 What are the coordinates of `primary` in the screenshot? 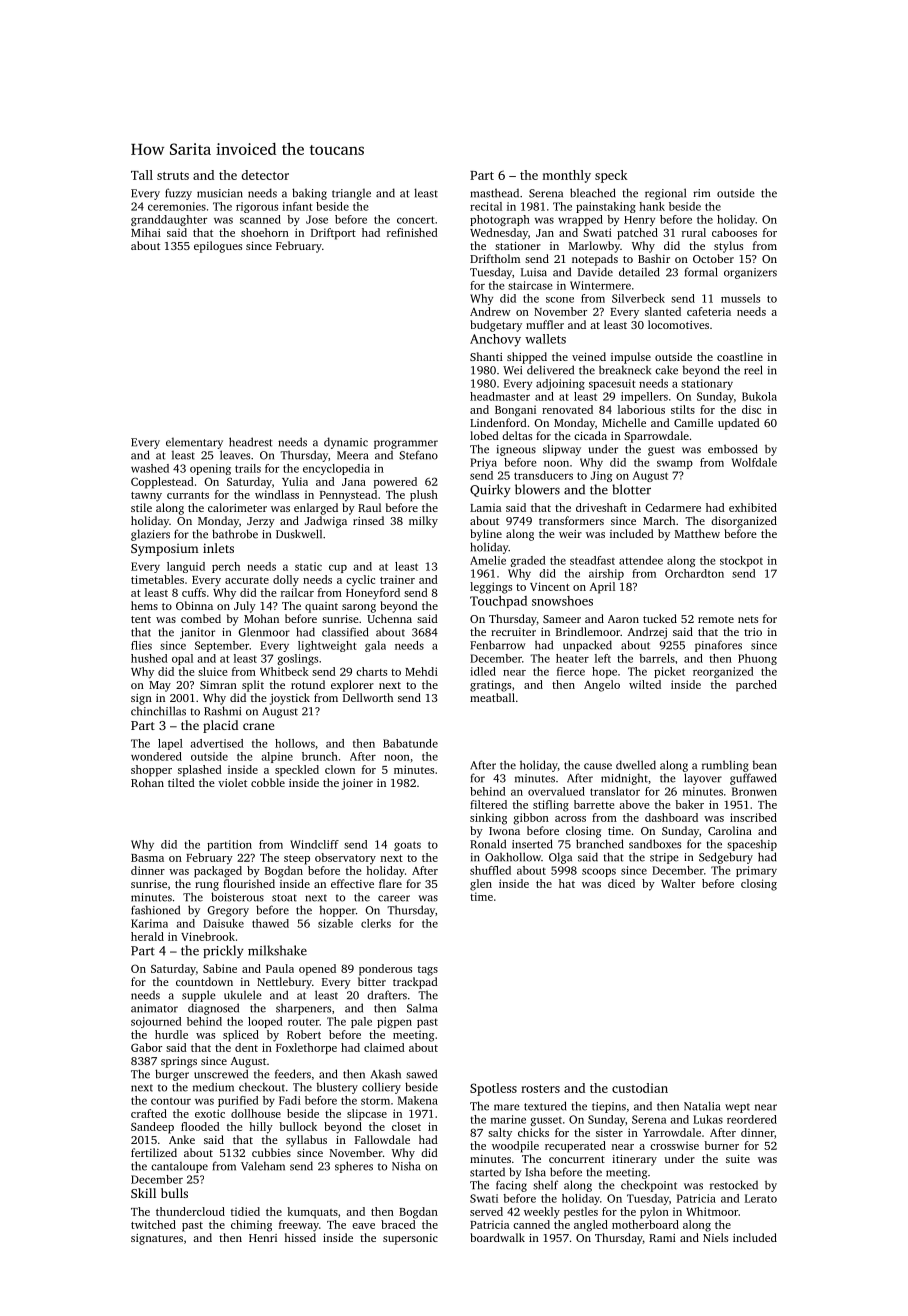 It's located at (756, 871).
